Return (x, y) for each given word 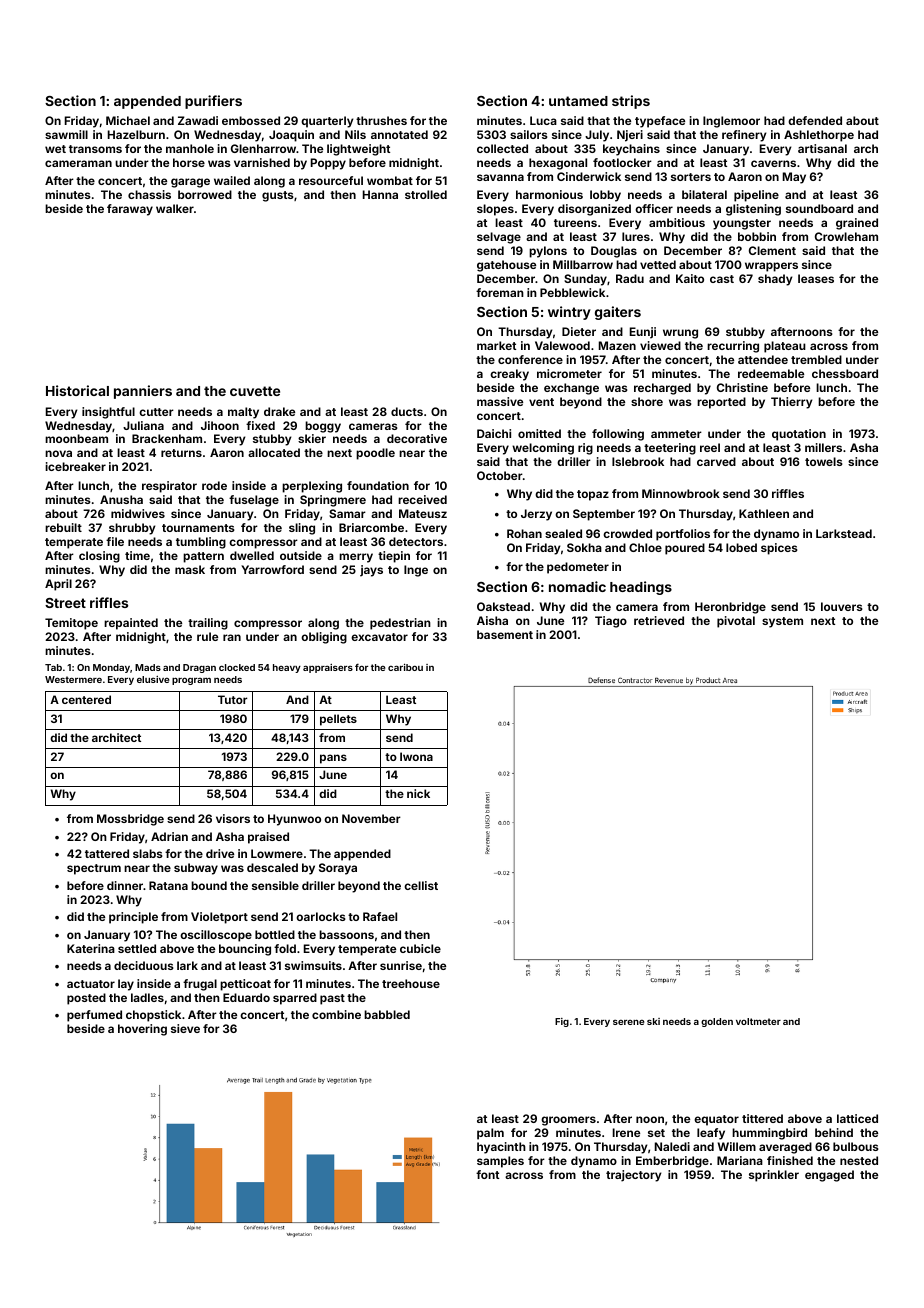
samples (500, 1162)
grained (857, 224)
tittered (762, 1118)
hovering (142, 1030)
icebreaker (75, 466)
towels (824, 461)
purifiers (213, 102)
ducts (407, 411)
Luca (543, 120)
